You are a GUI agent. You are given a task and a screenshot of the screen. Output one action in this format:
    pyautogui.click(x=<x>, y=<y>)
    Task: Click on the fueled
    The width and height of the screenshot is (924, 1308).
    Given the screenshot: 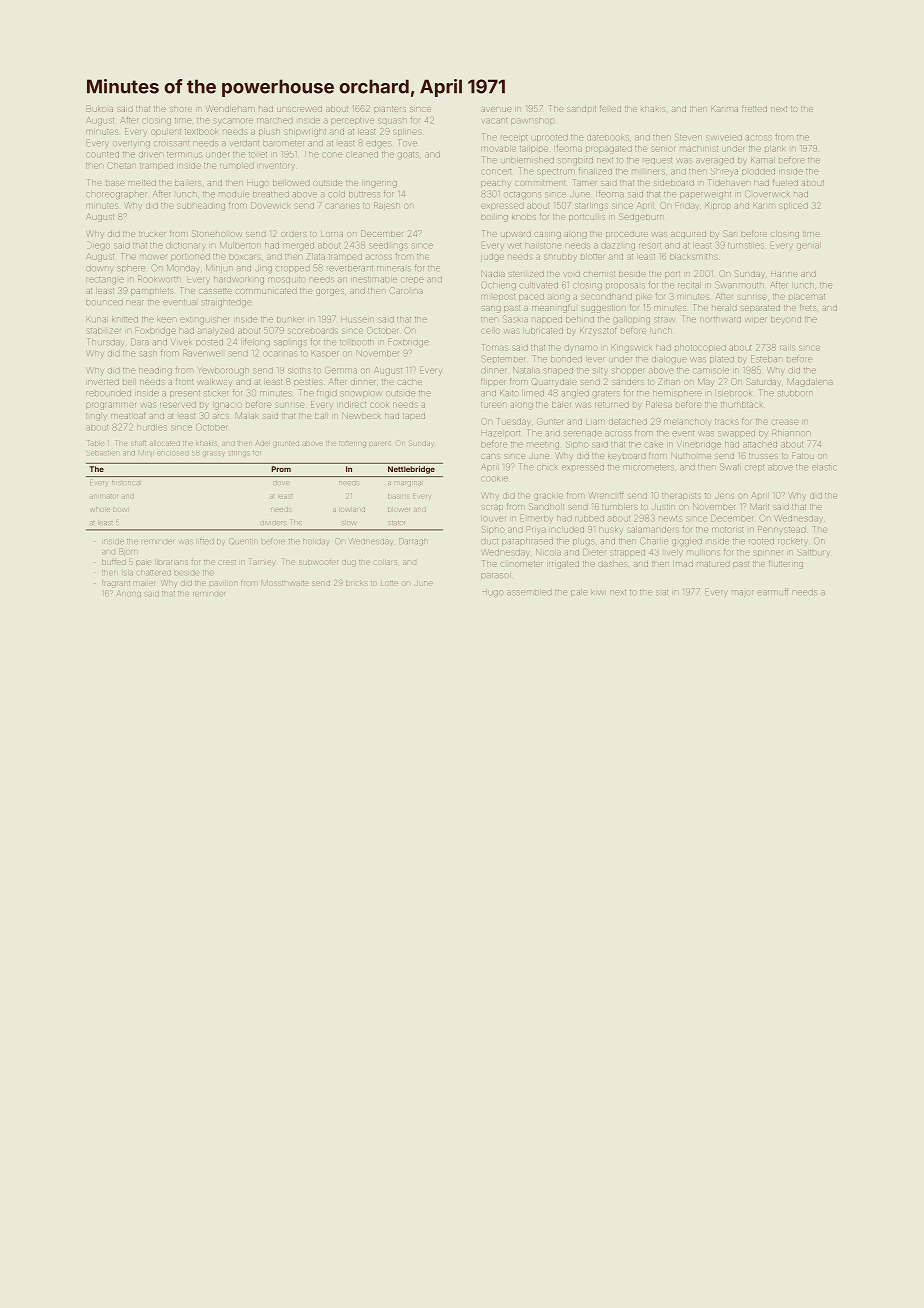 What is the action you would take?
    pyautogui.click(x=785, y=182)
